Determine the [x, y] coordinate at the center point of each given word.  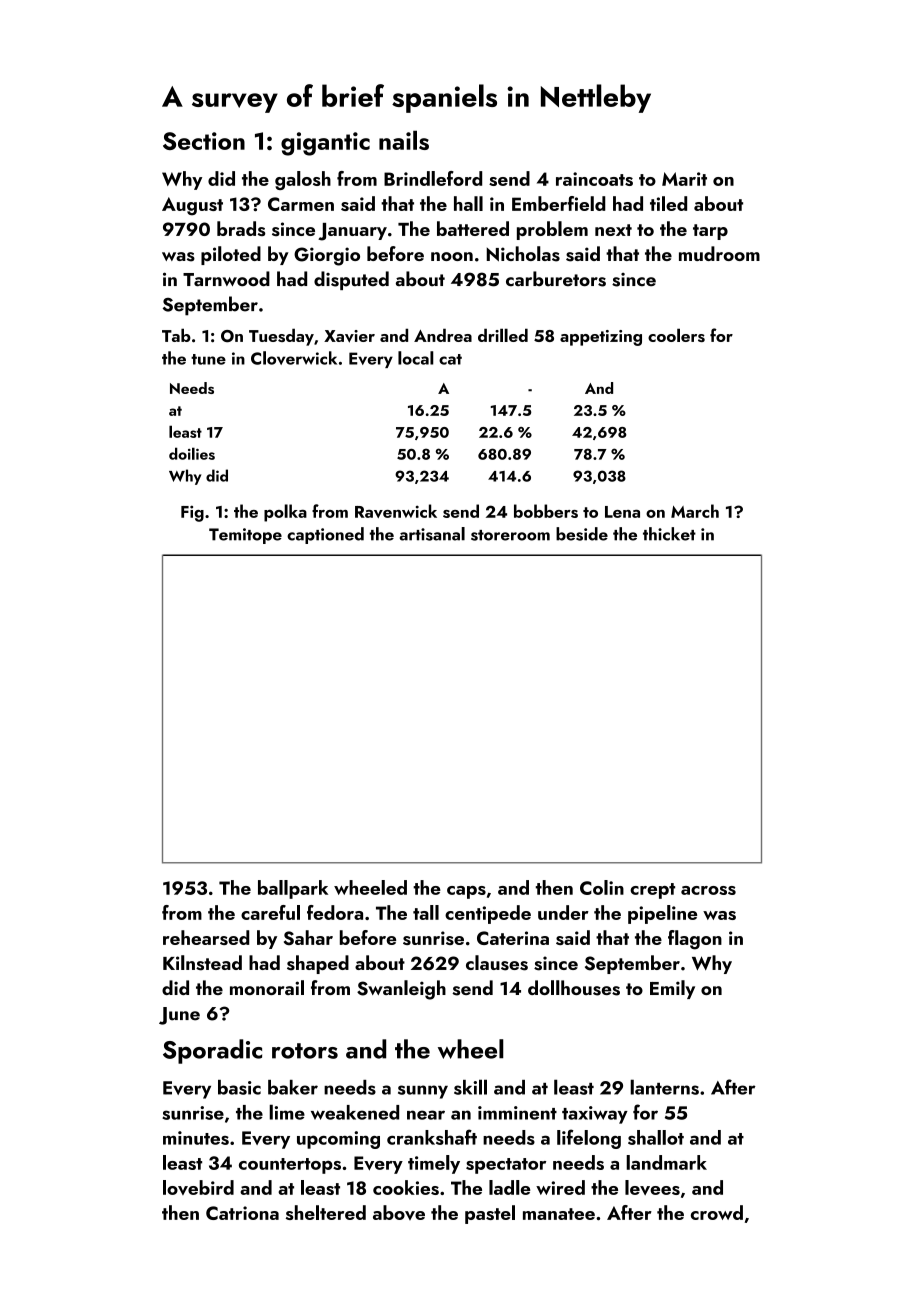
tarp [710, 232]
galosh [303, 180]
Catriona [242, 1213]
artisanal [432, 534]
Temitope [245, 536]
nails [404, 140]
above [399, 1212]
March [695, 511]
